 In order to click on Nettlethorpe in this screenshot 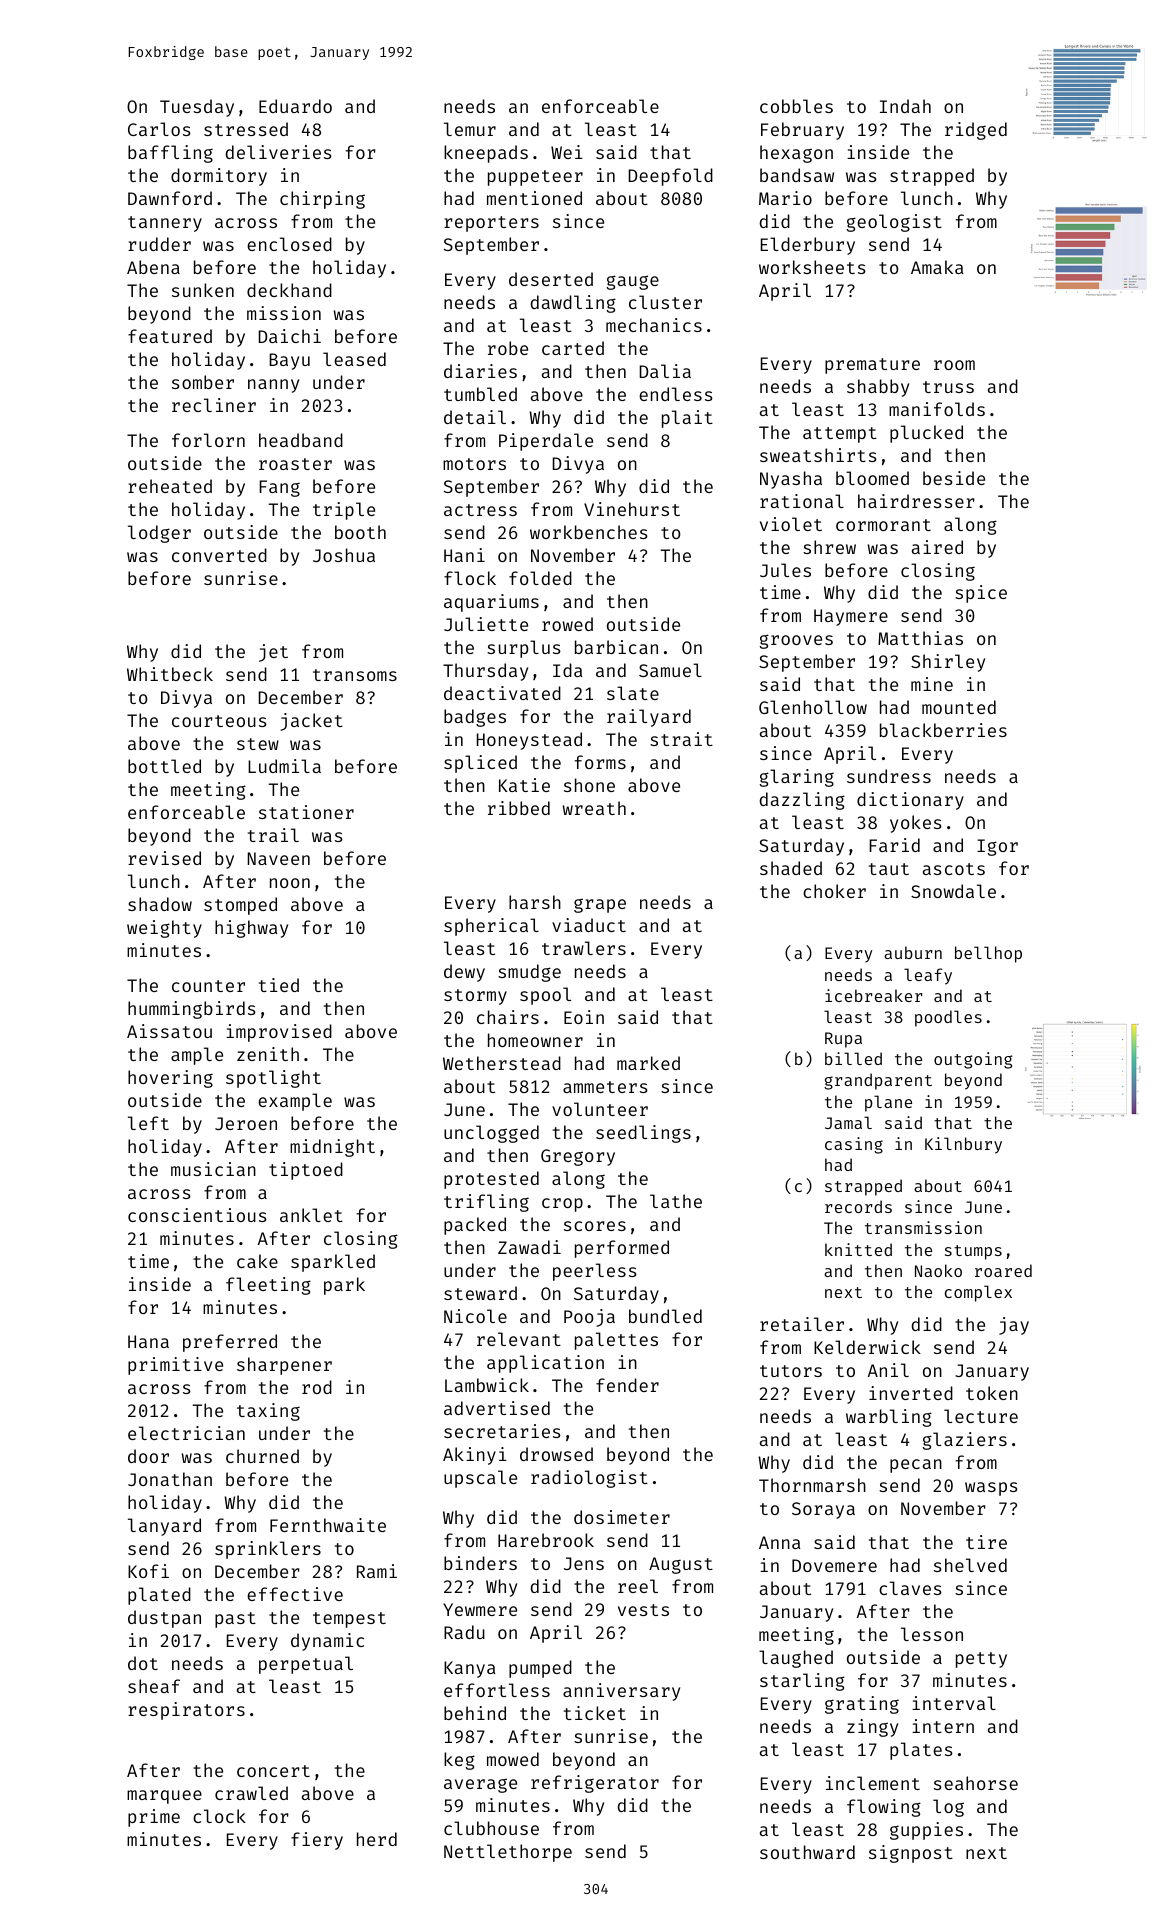, I will do `click(508, 1853)`.
